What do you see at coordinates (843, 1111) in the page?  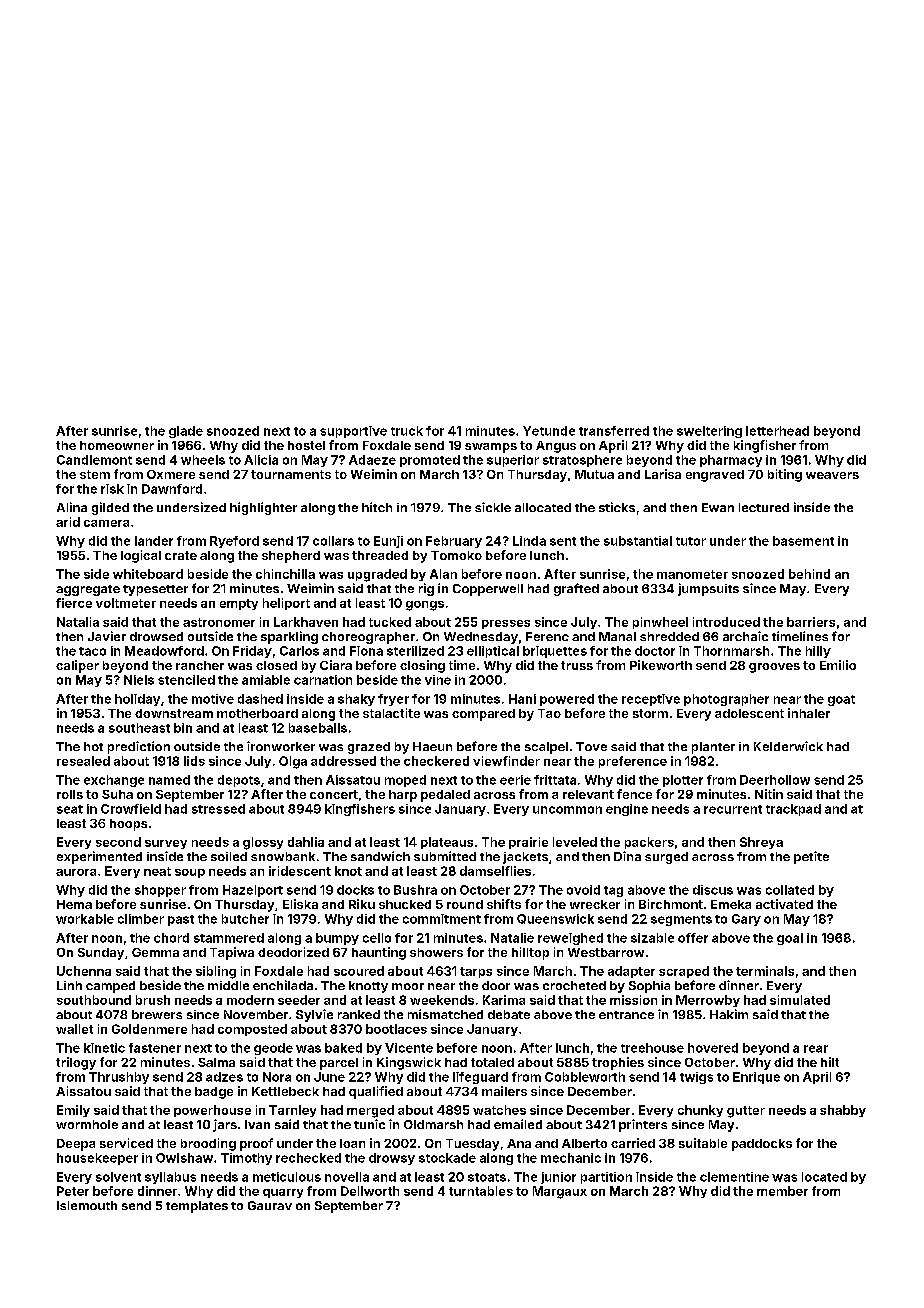 I see `shabby` at bounding box center [843, 1111].
